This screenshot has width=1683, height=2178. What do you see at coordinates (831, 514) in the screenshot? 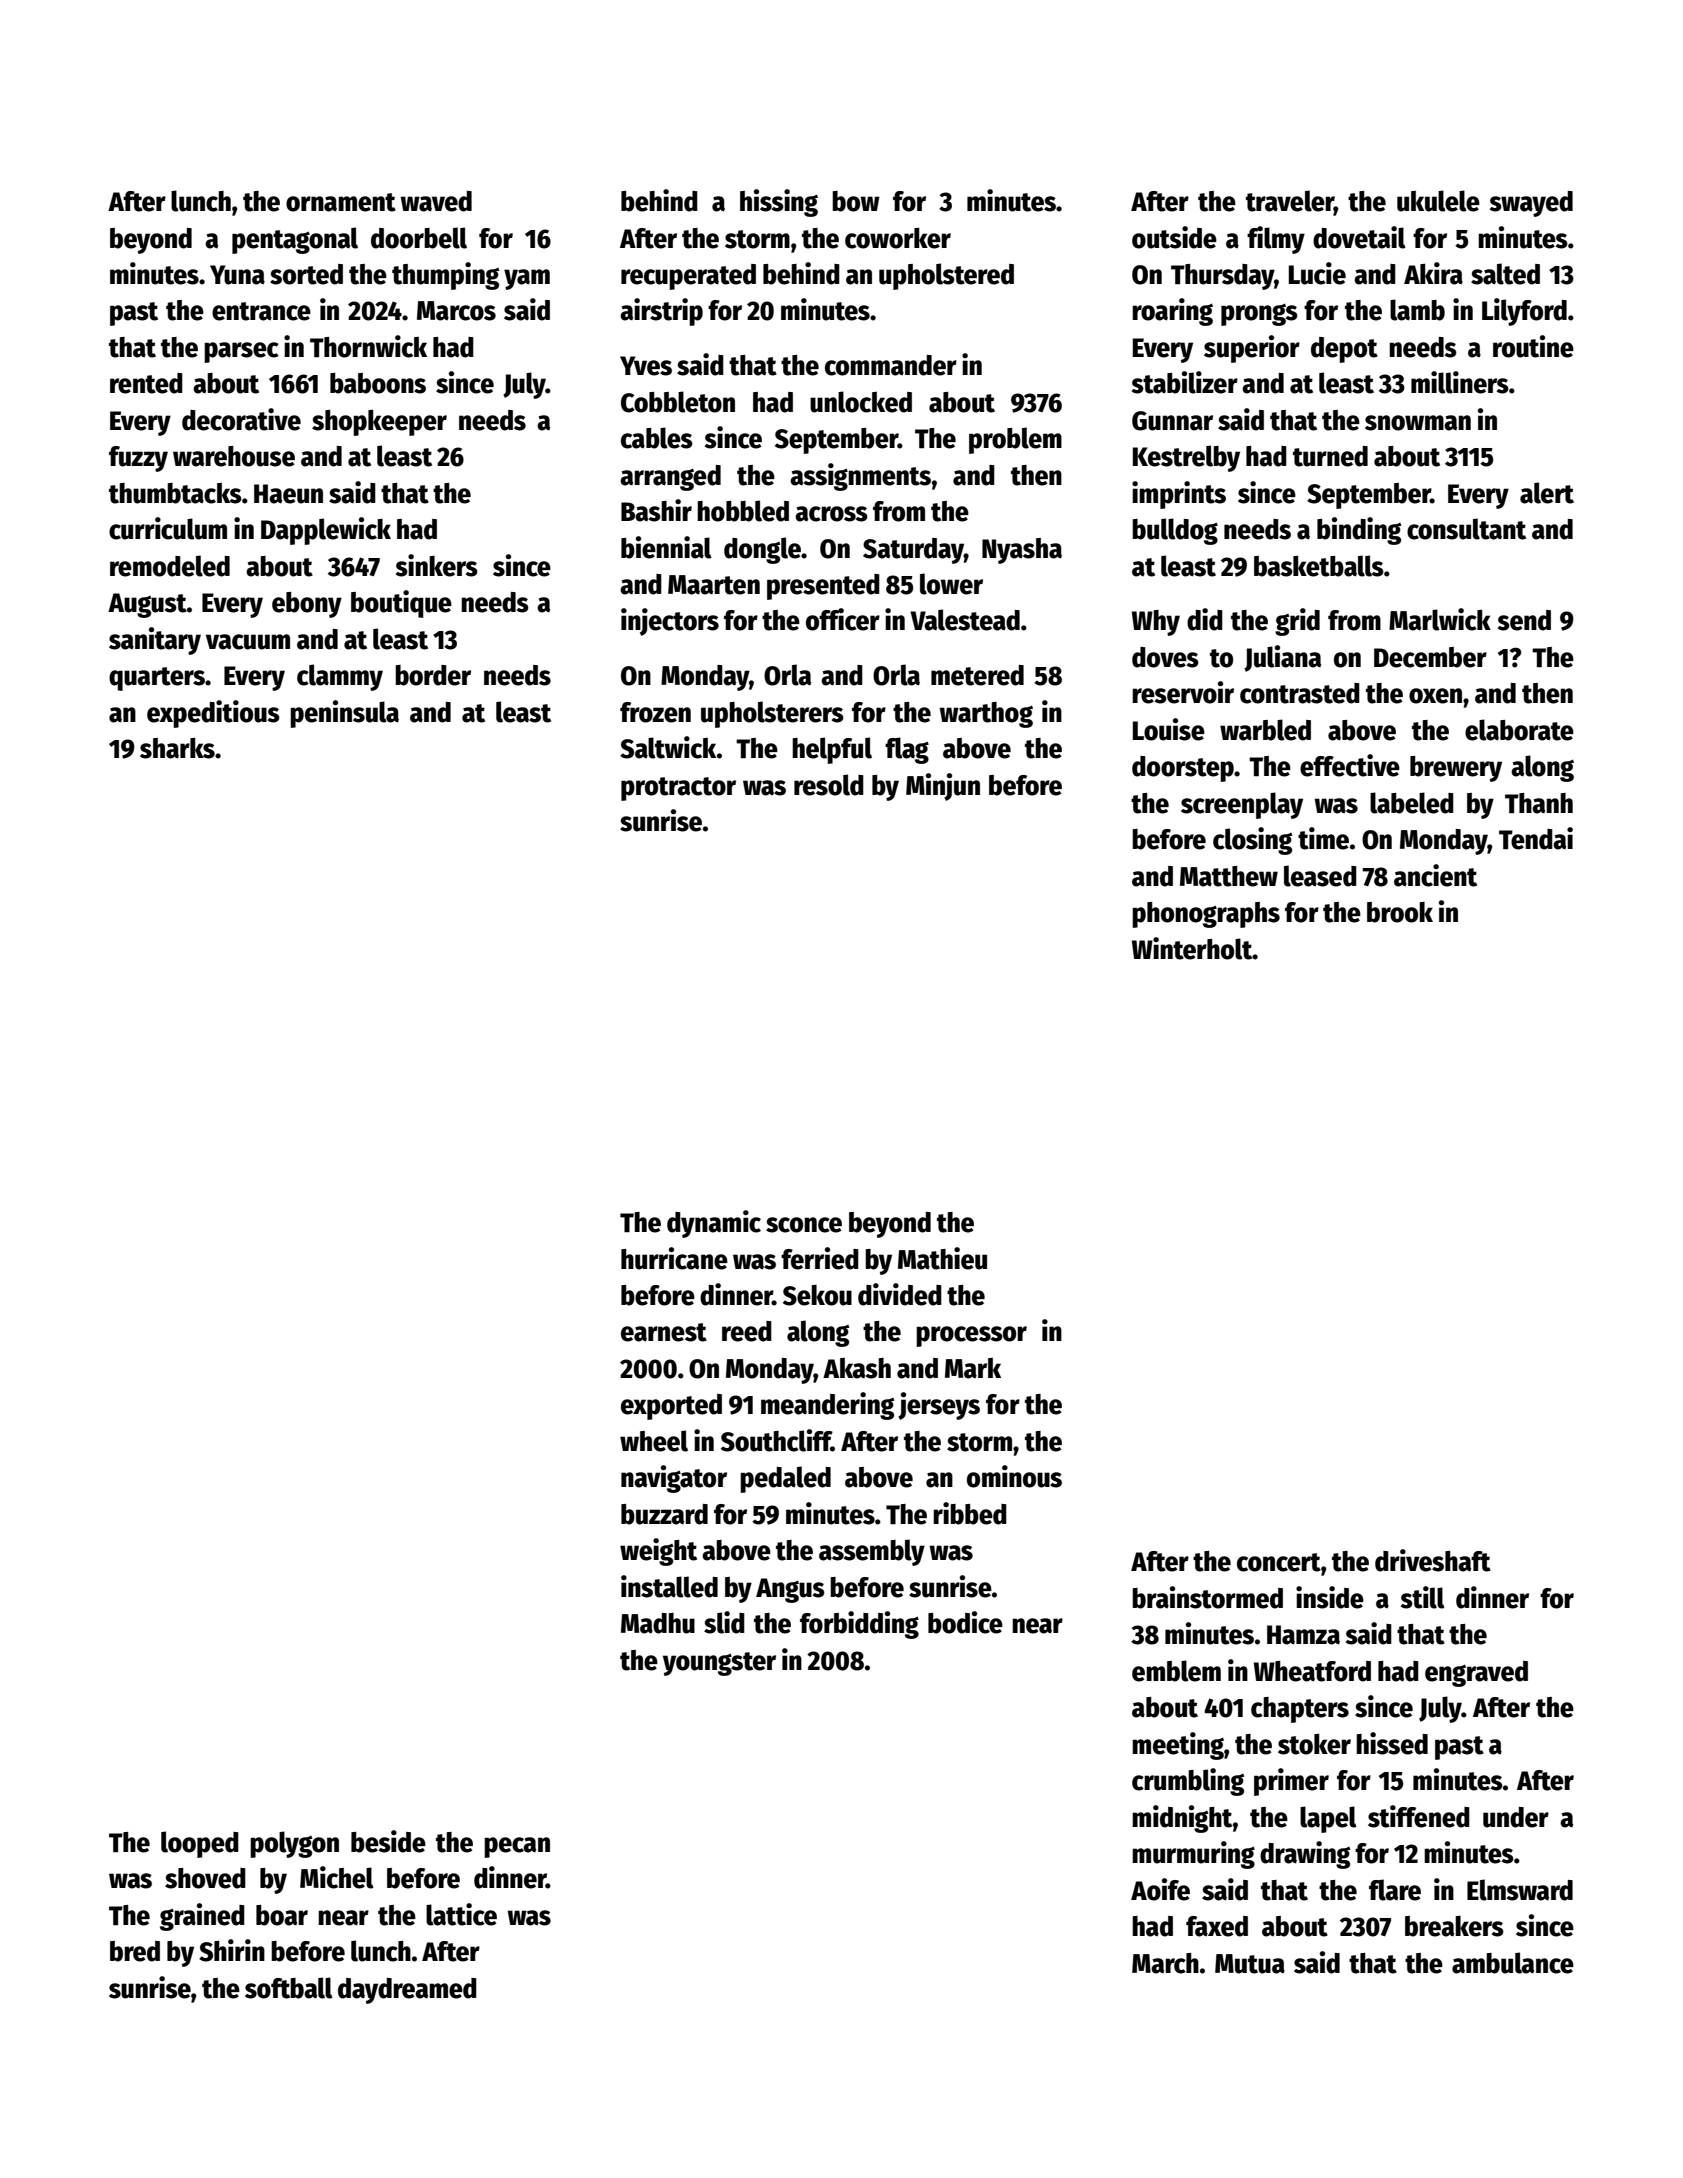
I see `across` at bounding box center [831, 514].
